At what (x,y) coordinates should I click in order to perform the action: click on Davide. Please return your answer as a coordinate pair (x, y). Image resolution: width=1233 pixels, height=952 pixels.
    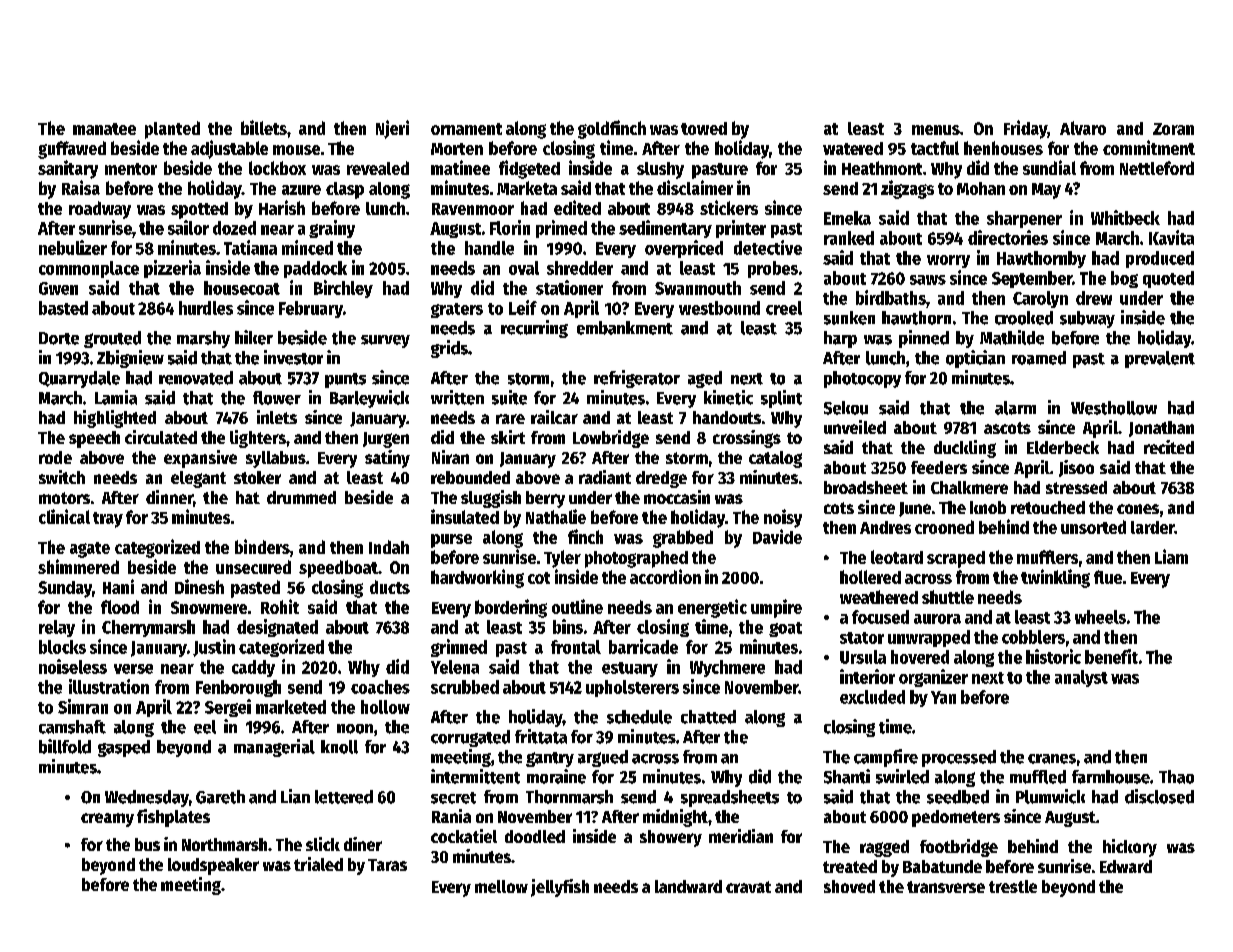
    Looking at the image, I should click on (777, 536).
